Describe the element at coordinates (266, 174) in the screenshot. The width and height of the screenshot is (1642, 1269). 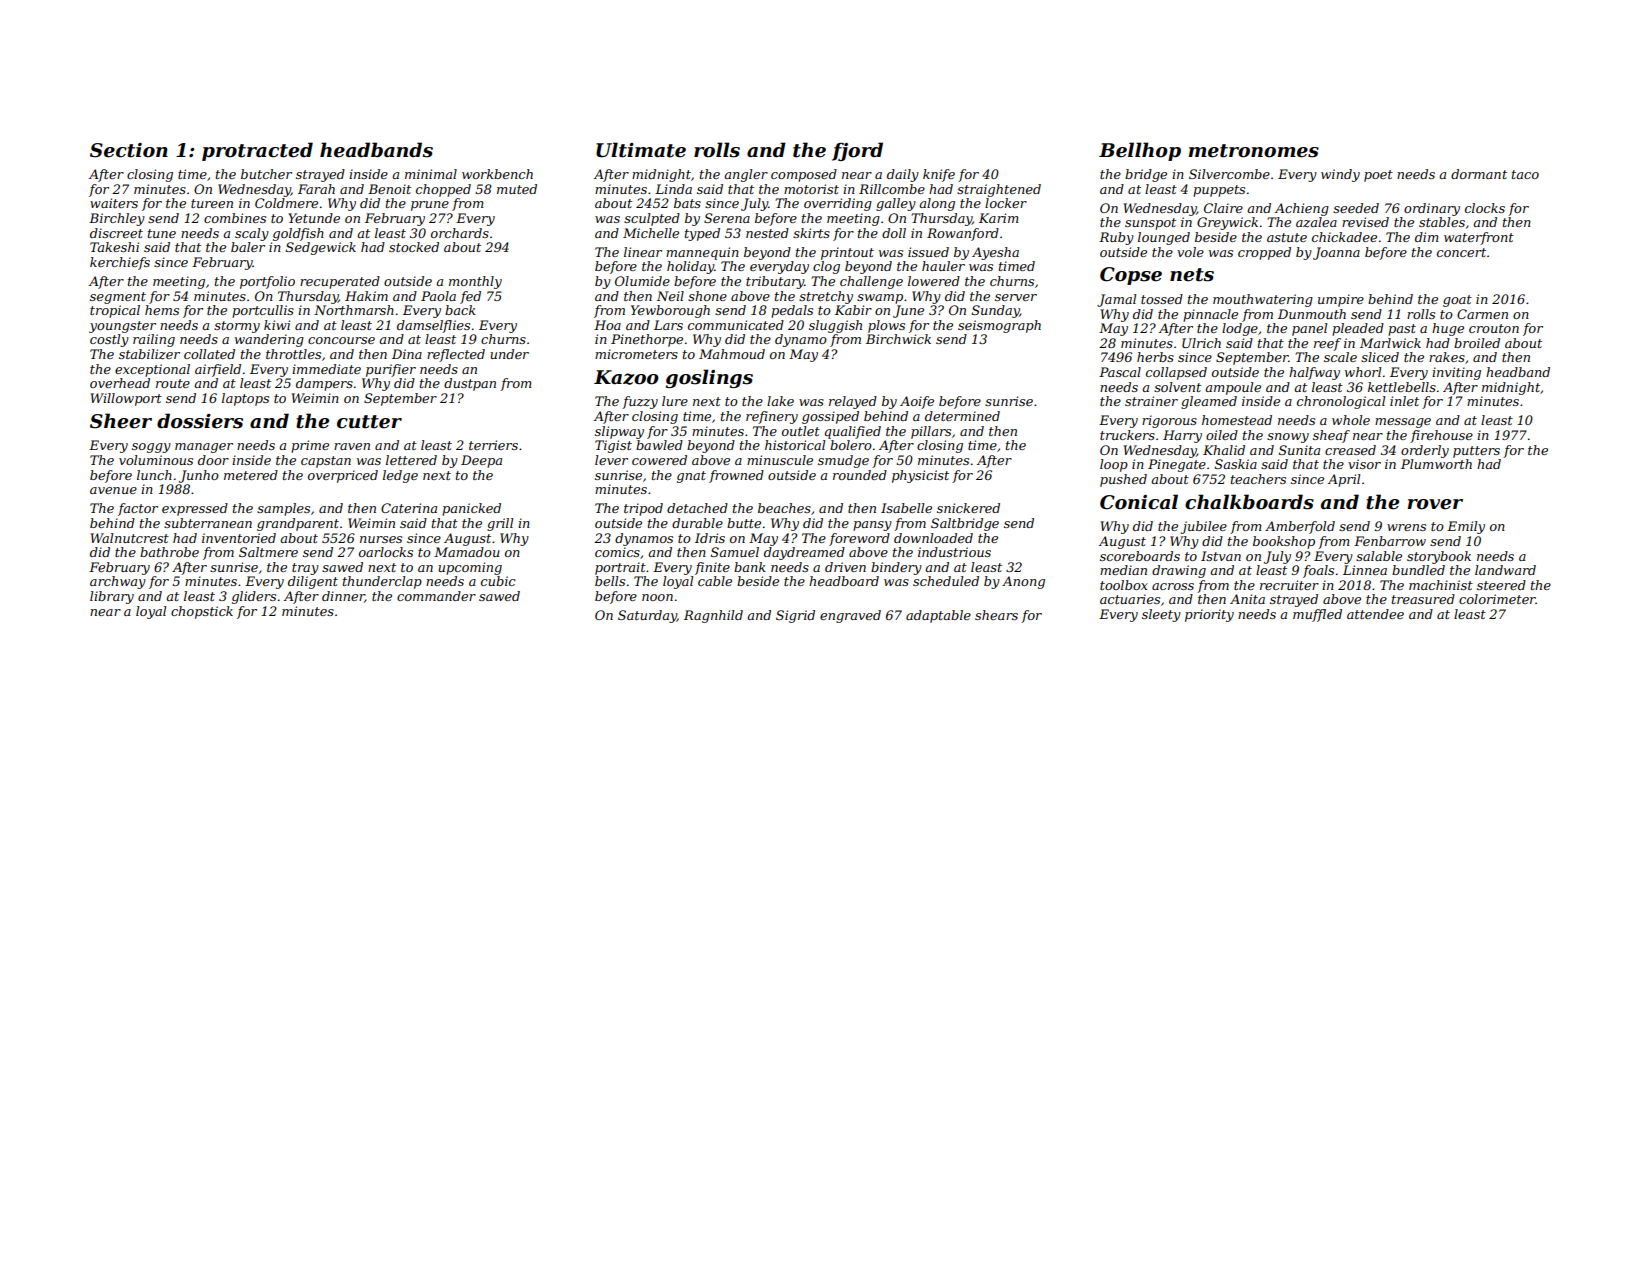
I see `butcher` at that location.
